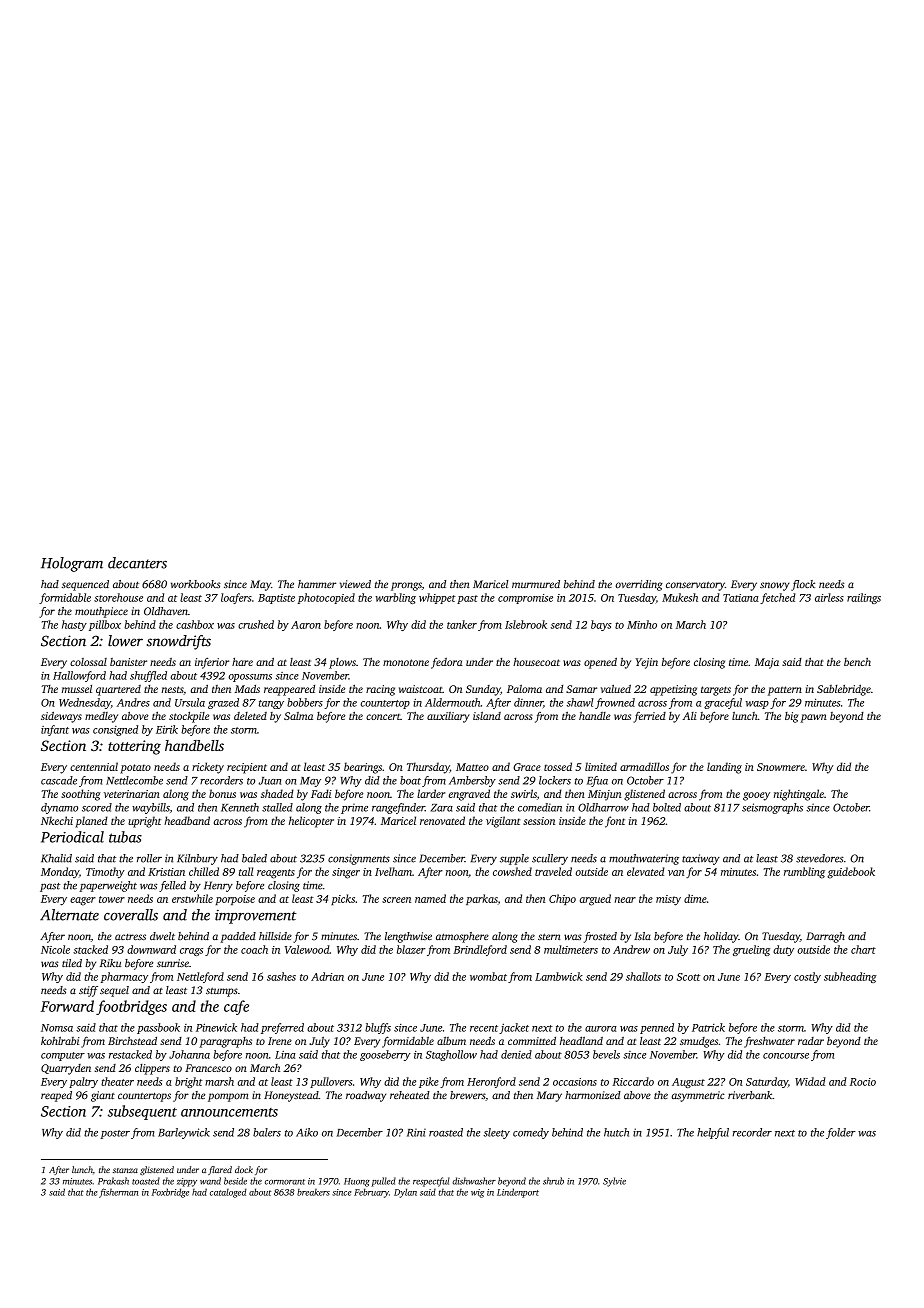 Image resolution: width=924 pixels, height=1308 pixels. I want to click on prongs, so click(406, 586).
